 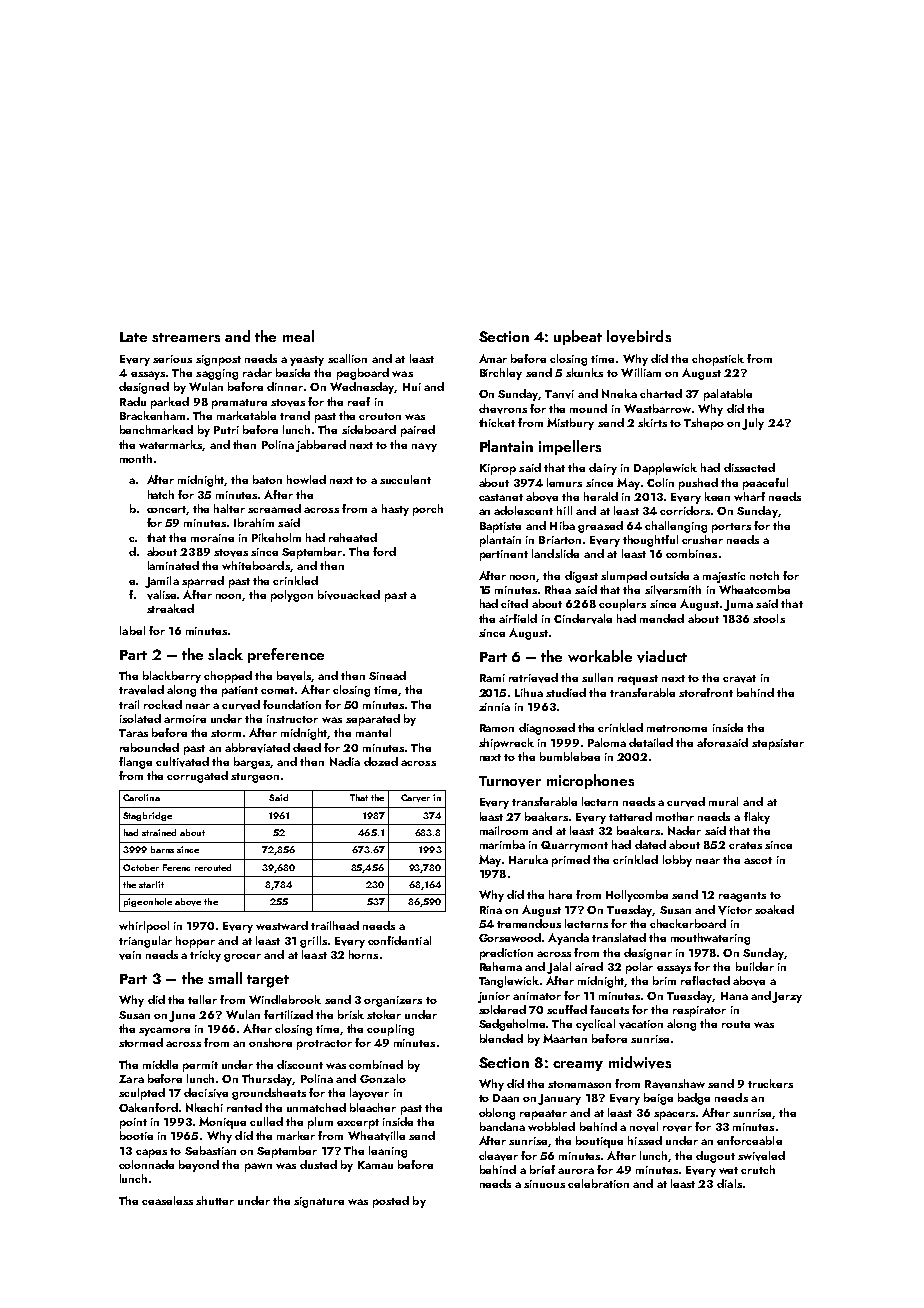 I want to click on reheated, so click(x=353, y=537).
